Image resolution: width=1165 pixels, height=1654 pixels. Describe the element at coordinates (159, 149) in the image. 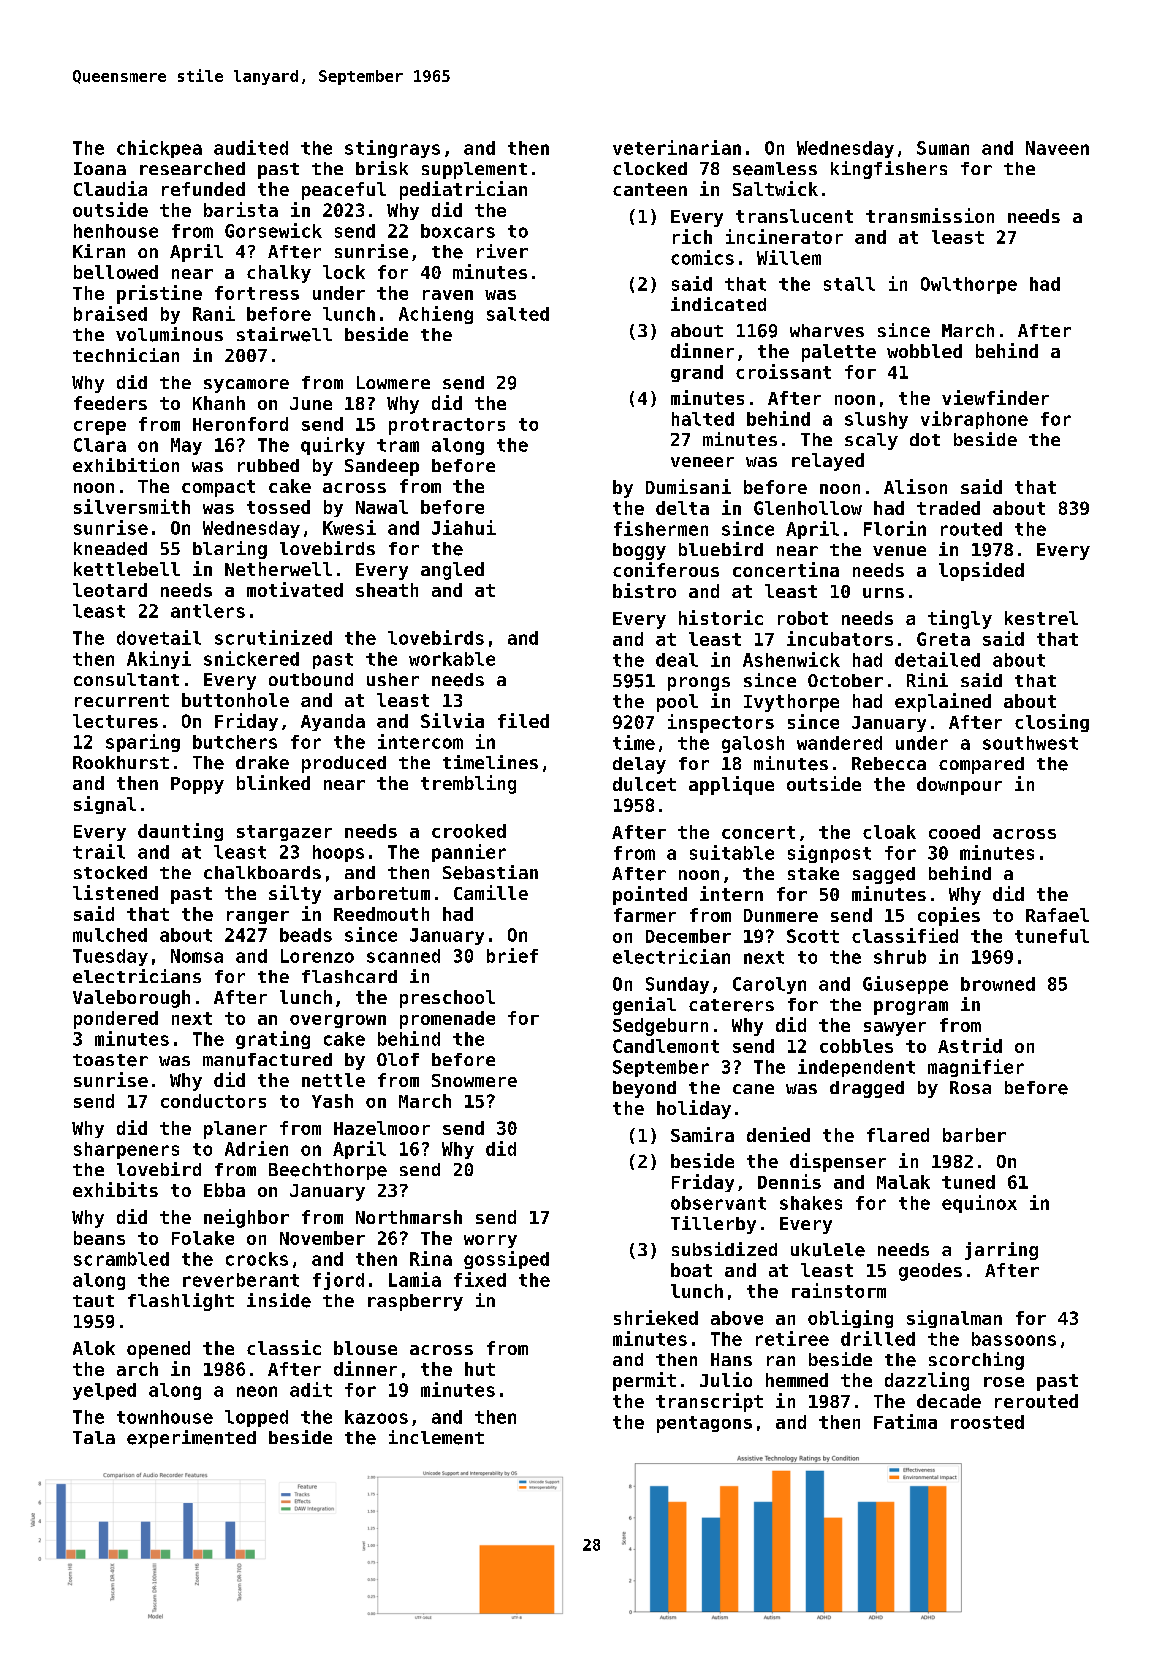

I see `chickpea` at that location.
